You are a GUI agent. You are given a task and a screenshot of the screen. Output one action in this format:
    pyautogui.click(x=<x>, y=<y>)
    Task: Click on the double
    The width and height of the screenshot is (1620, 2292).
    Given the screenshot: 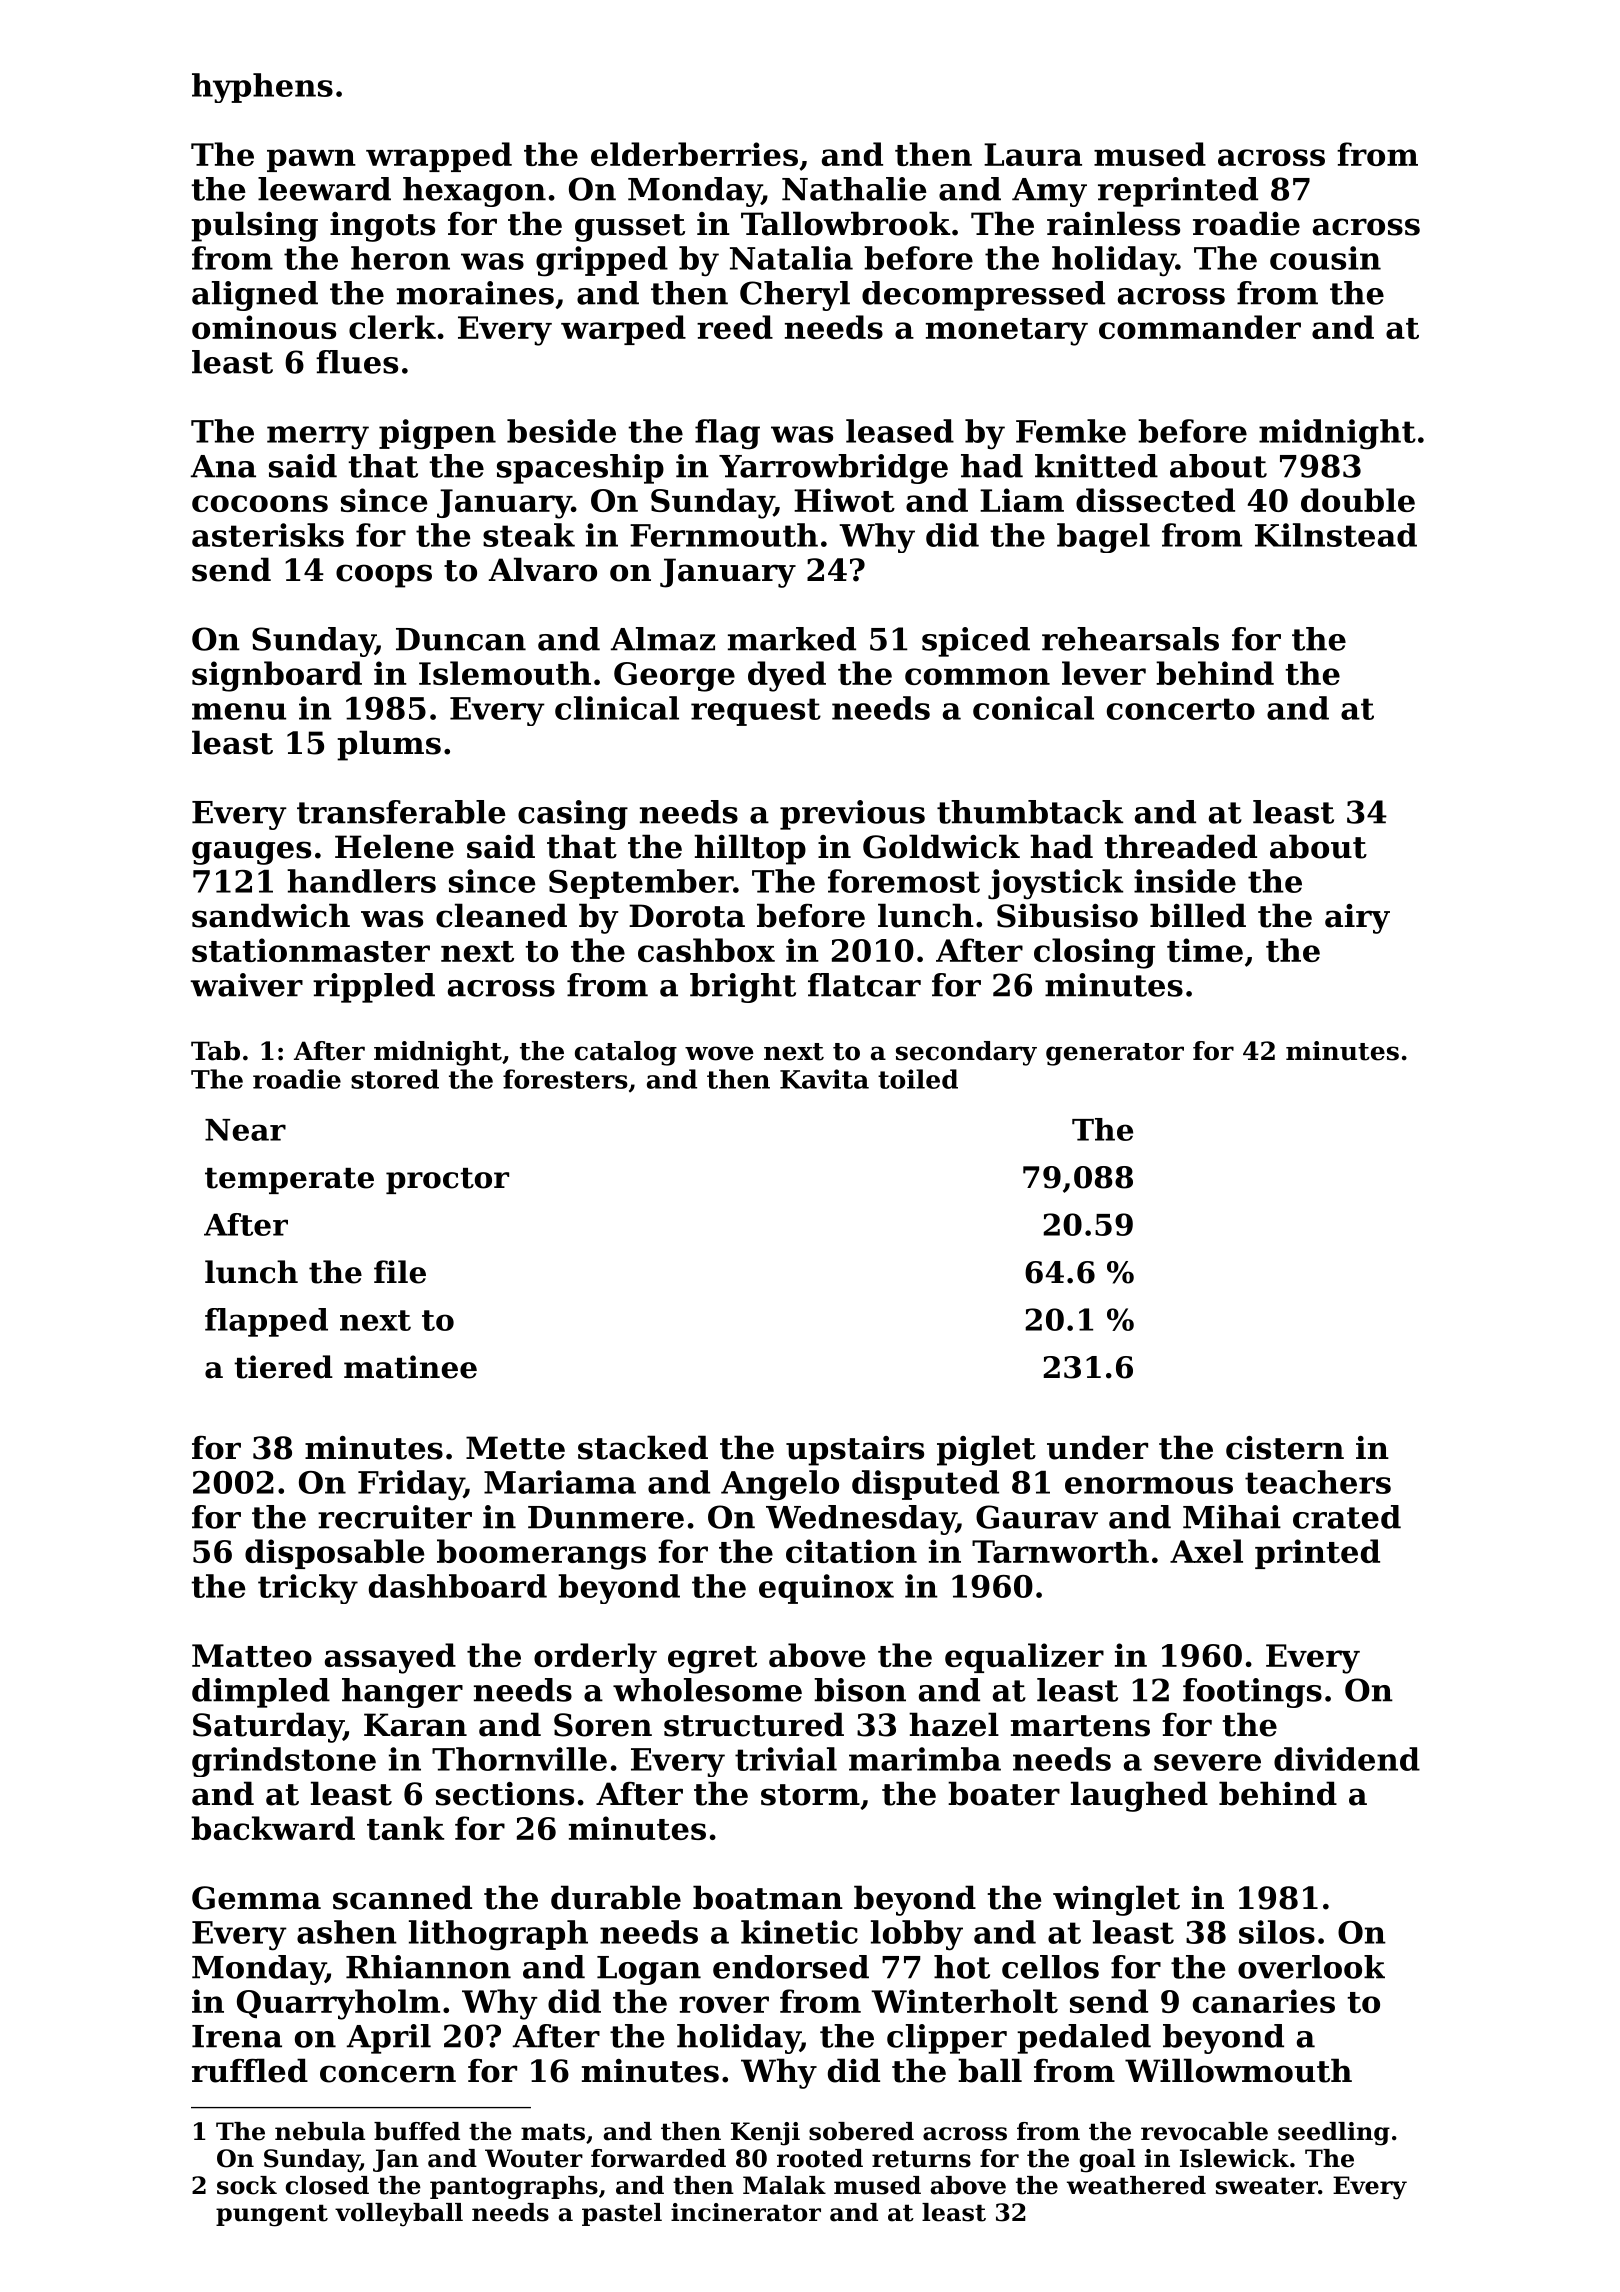 What is the action you would take?
    pyautogui.click(x=1358, y=500)
